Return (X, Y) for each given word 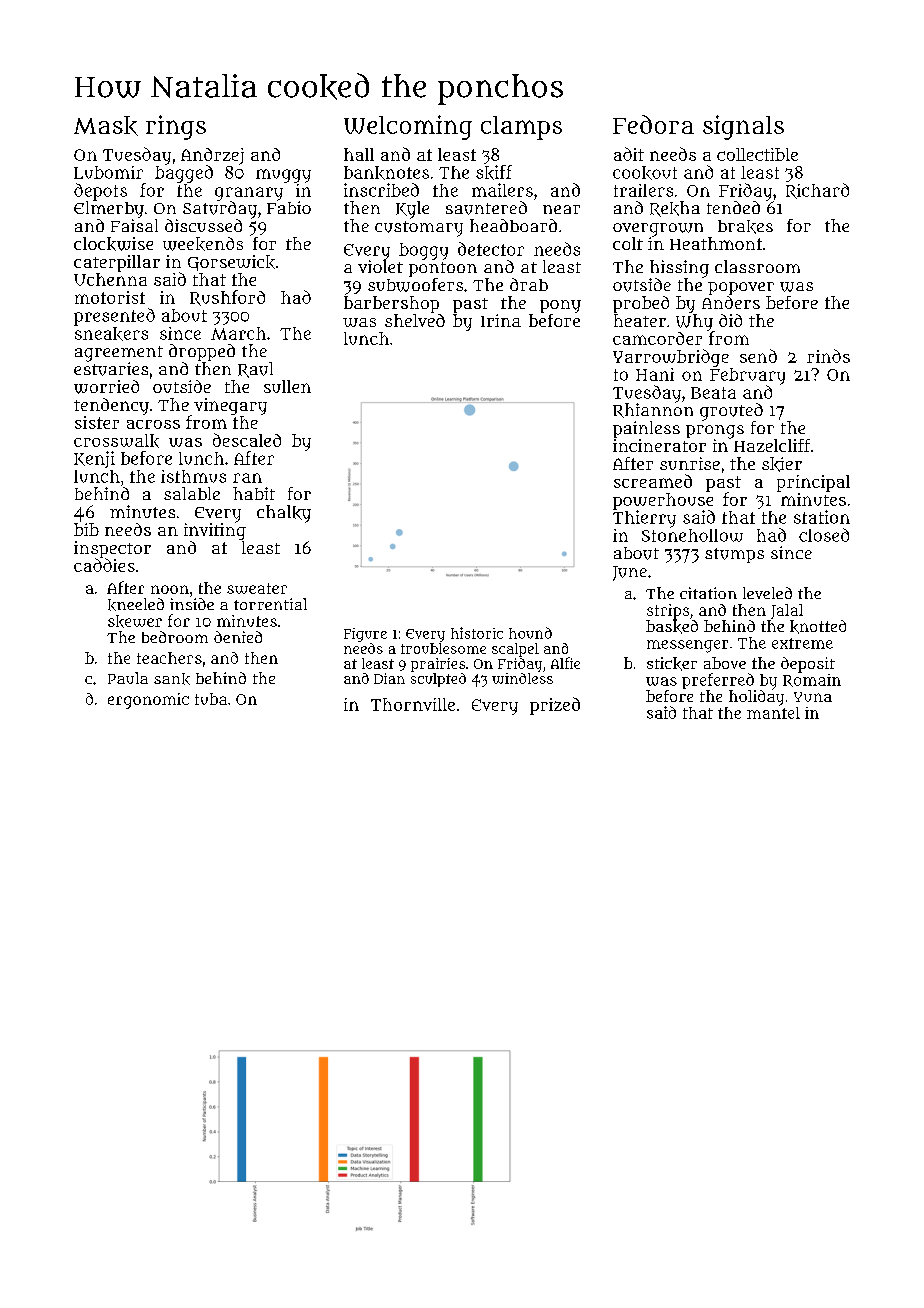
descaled (247, 440)
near (561, 209)
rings (176, 127)
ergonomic (148, 701)
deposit (808, 665)
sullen (287, 386)
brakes (745, 227)
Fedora (653, 124)
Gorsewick (231, 263)
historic (477, 633)
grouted (731, 412)
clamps (521, 128)
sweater (257, 588)
